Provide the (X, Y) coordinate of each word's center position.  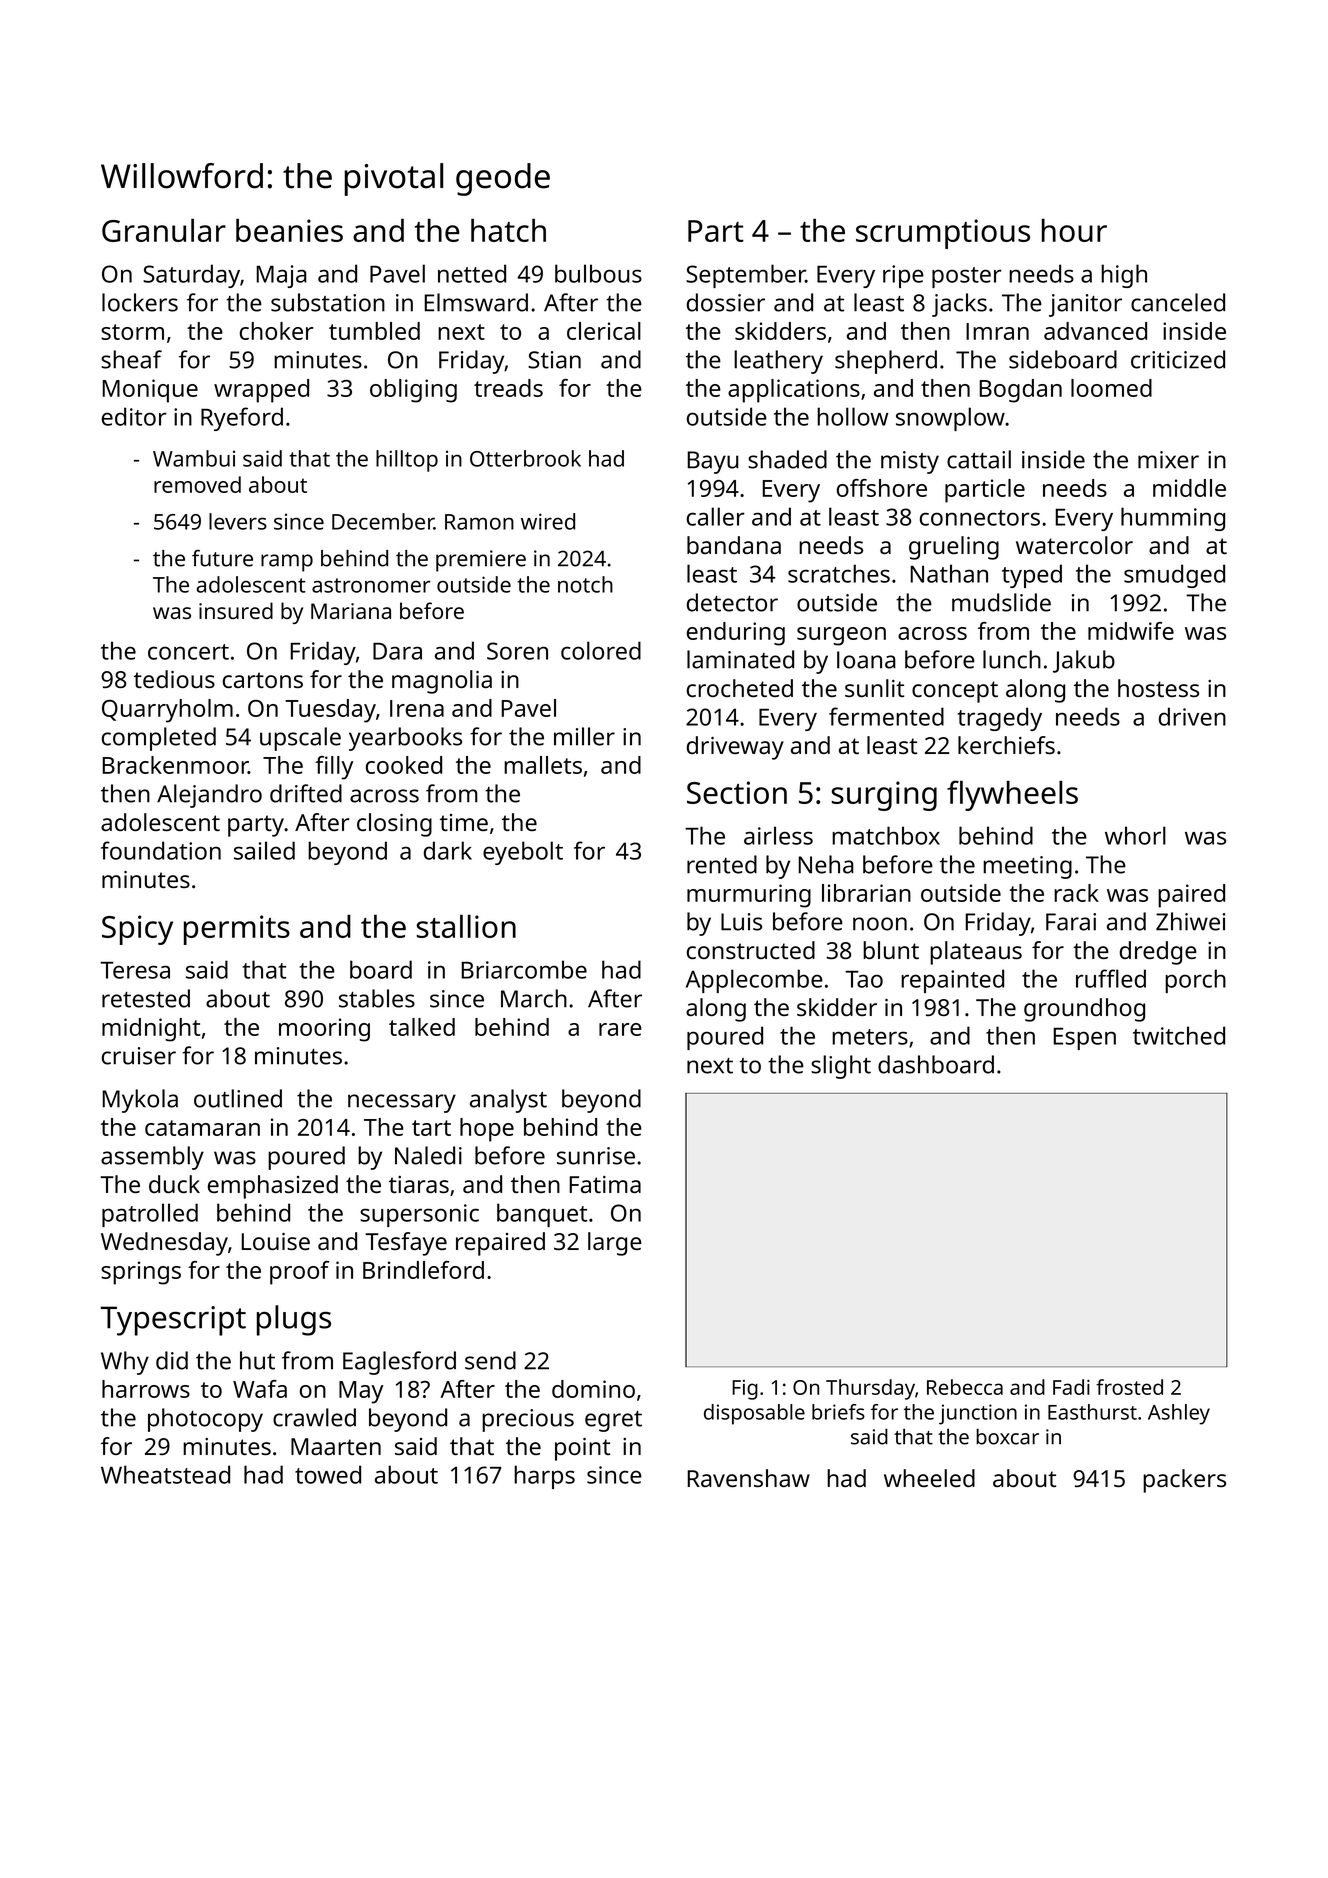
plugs (294, 1320)
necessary (402, 1103)
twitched (1179, 1035)
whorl (1135, 835)
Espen (1084, 1039)
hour (1074, 230)
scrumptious (943, 234)
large (615, 1244)
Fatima (605, 1184)
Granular (164, 230)
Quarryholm (167, 711)
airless (778, 835)
